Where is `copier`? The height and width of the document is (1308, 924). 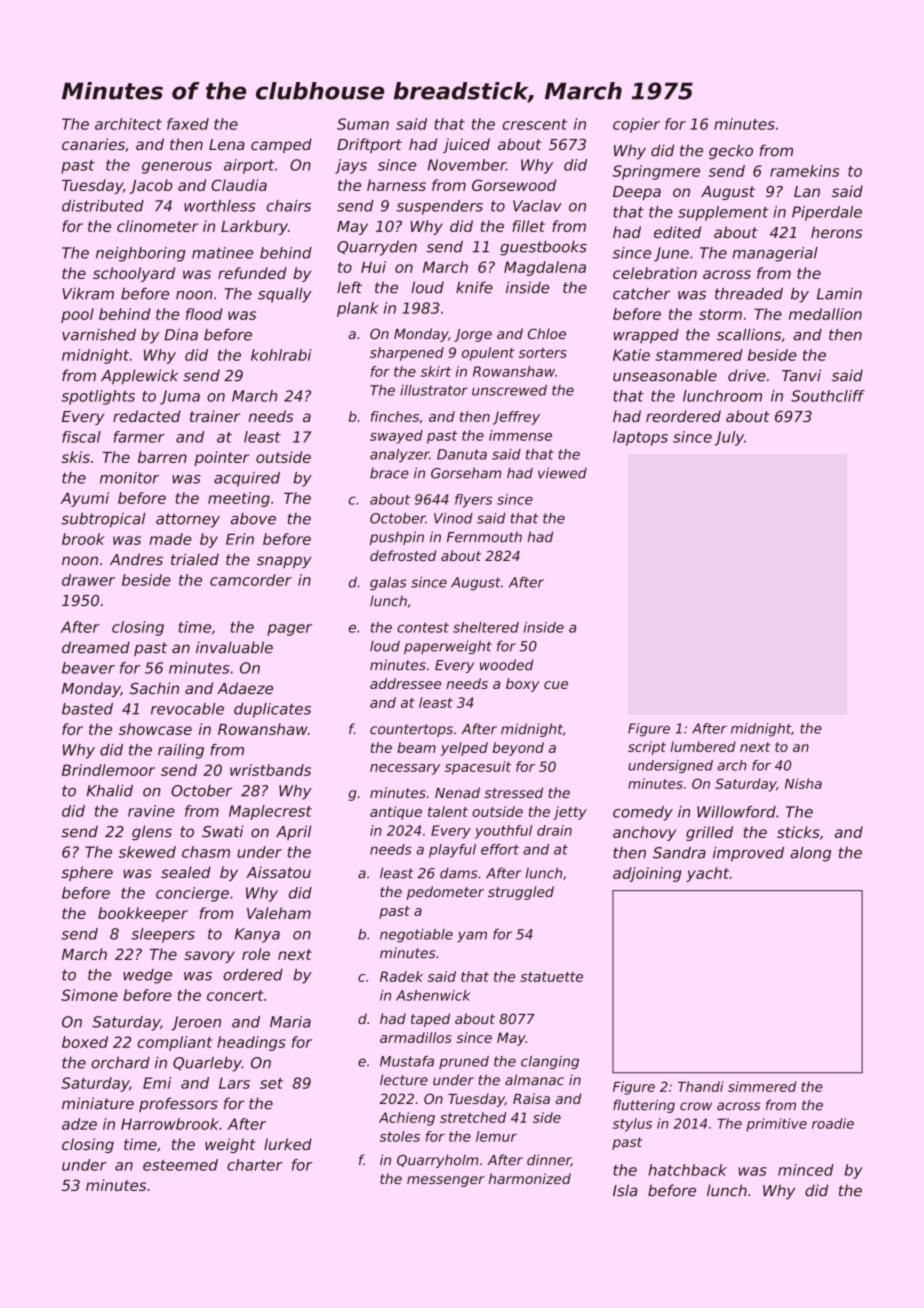
copier is located at coordinates (636, 125).
